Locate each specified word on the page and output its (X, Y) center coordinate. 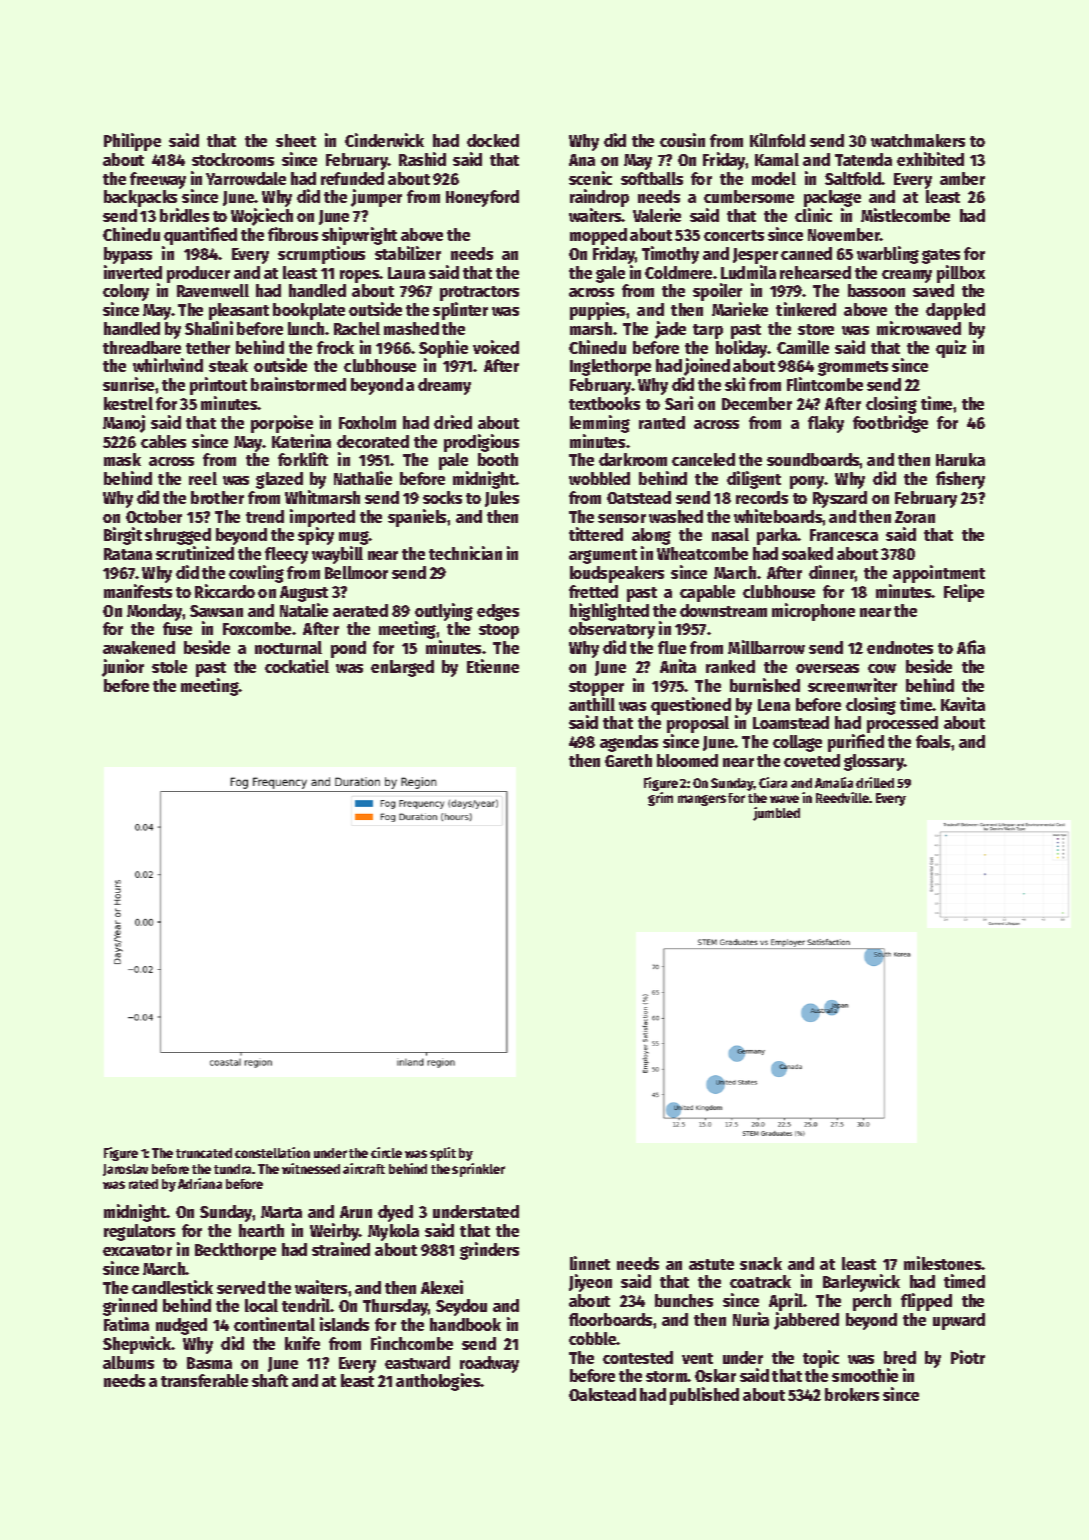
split (443, 1154)
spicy (316, 536)
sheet (296, 140)
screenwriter (852, 685)
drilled (875, 782)
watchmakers (918, 140)
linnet (590, 1263)
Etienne (493, 666)
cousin (682, 140)
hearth (261, 1230)
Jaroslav (125, 1170)
